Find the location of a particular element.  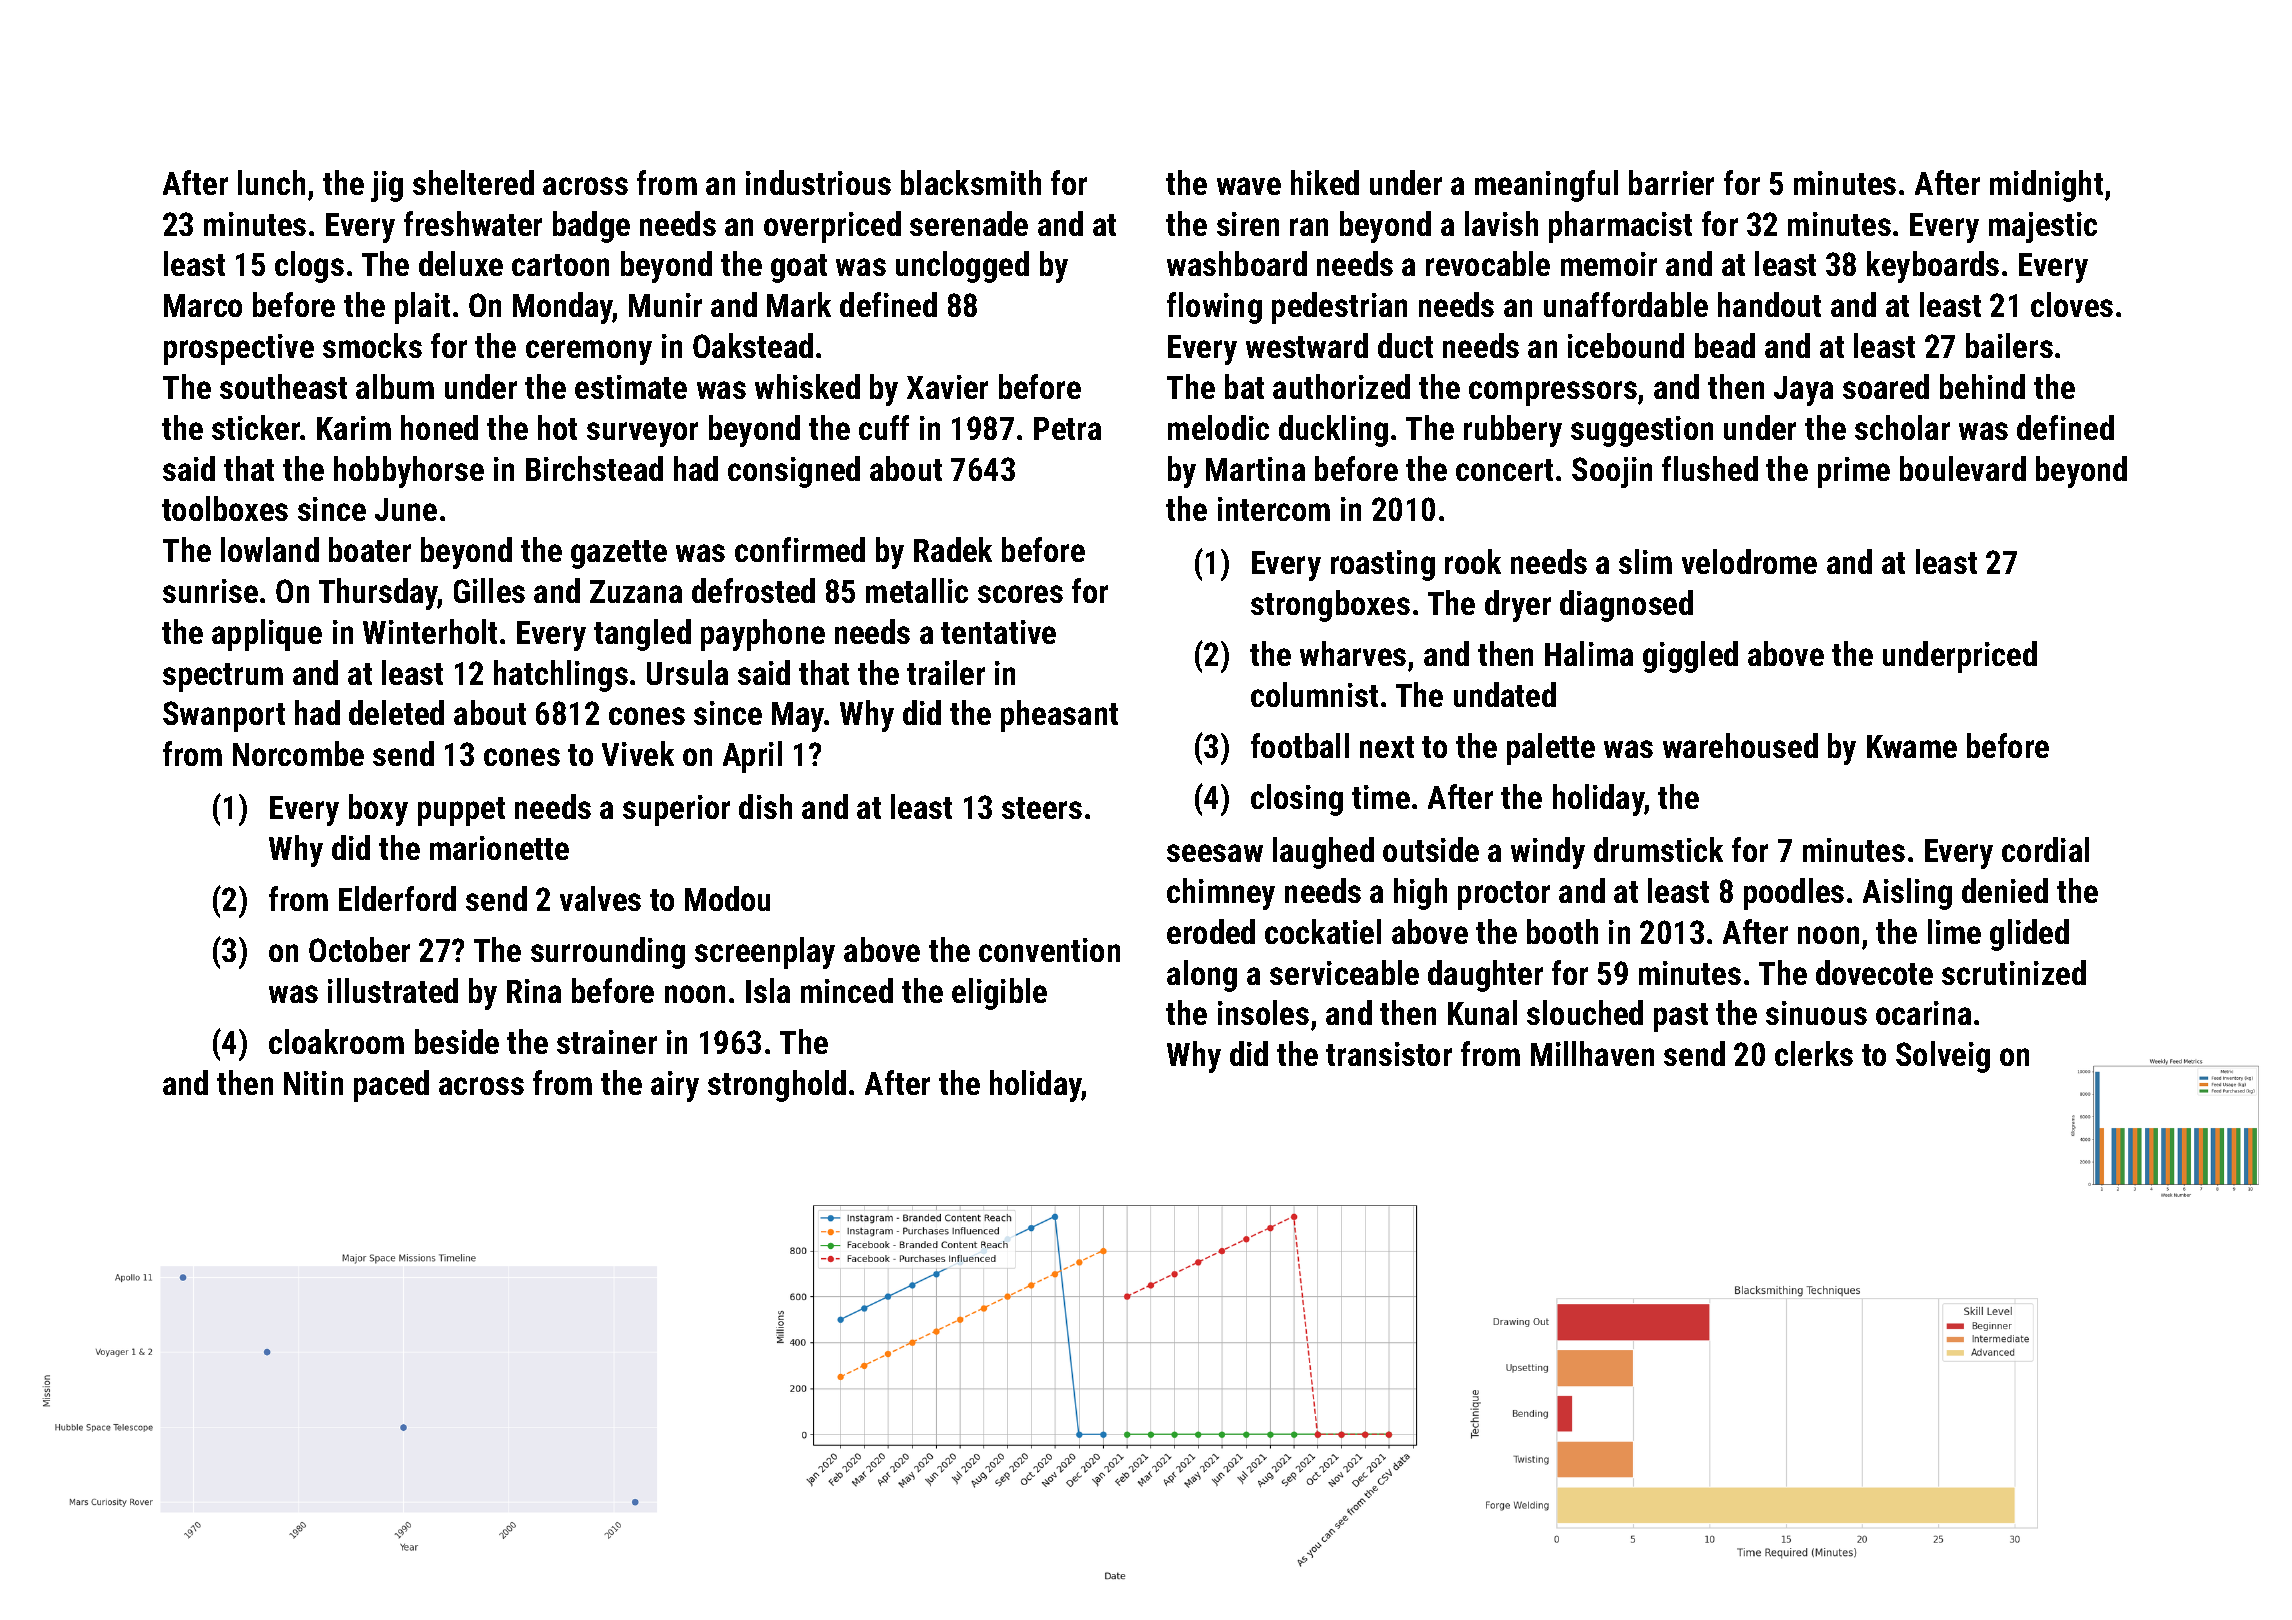

badge is located at coordinates (591, 227).
